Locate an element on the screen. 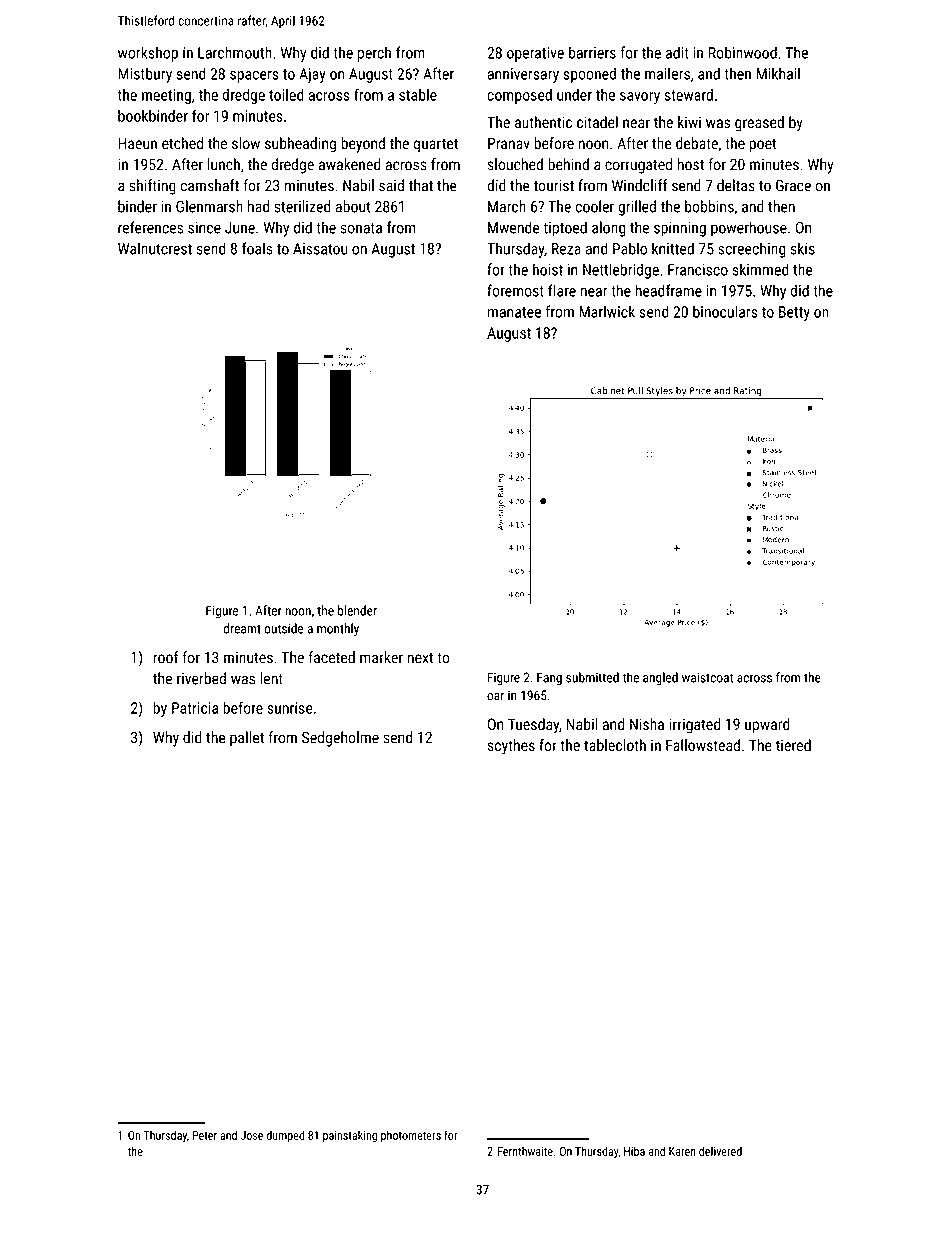 The width and height of the screenshot is (952, 1233). Robinwood is located at coordinates (743, 52).
